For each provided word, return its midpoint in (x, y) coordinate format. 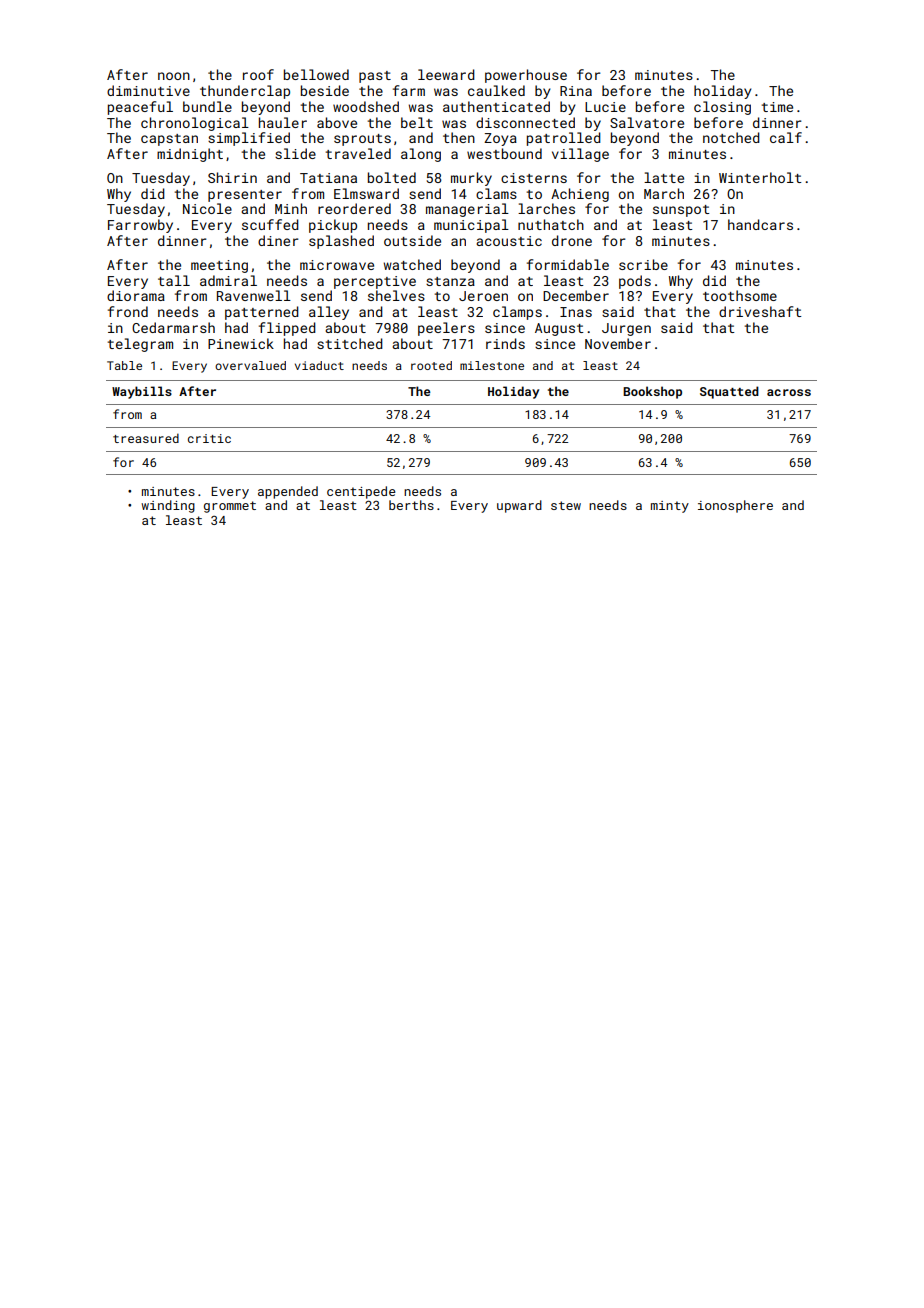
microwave (337, 265)
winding (168, 506)
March (664, 193)
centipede (361, 492)
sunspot (681, 211)
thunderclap (245, 92)
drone (572, 240)
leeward (446, 74)
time (777, 107)
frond (128, 311)
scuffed (270, 224)
